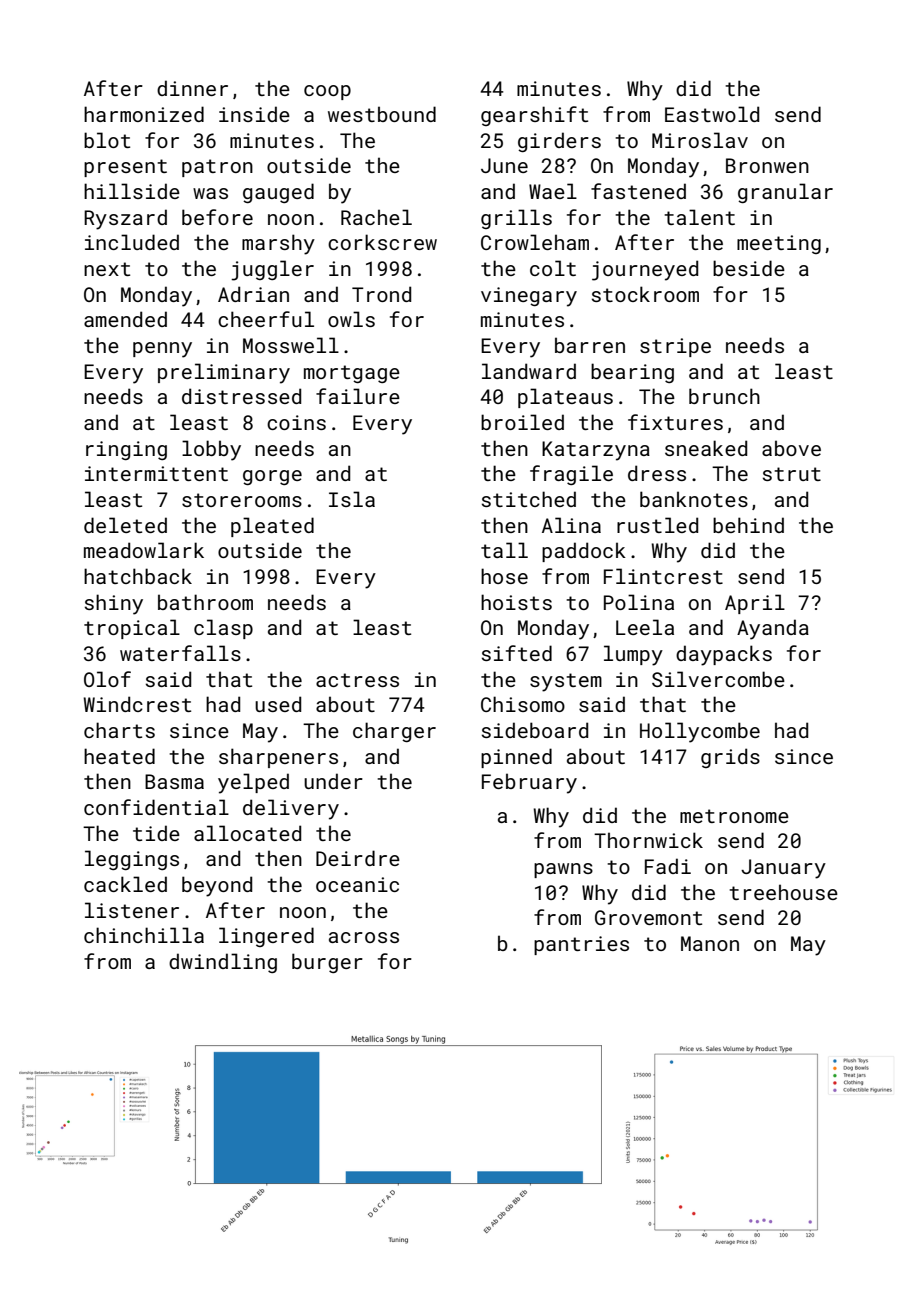 Image resolution: width=924 pixels, height=1311 pixels. What do you see at coordinates (223, 629) in the image?
I see `clasp` at bounding box center [223, 629].
